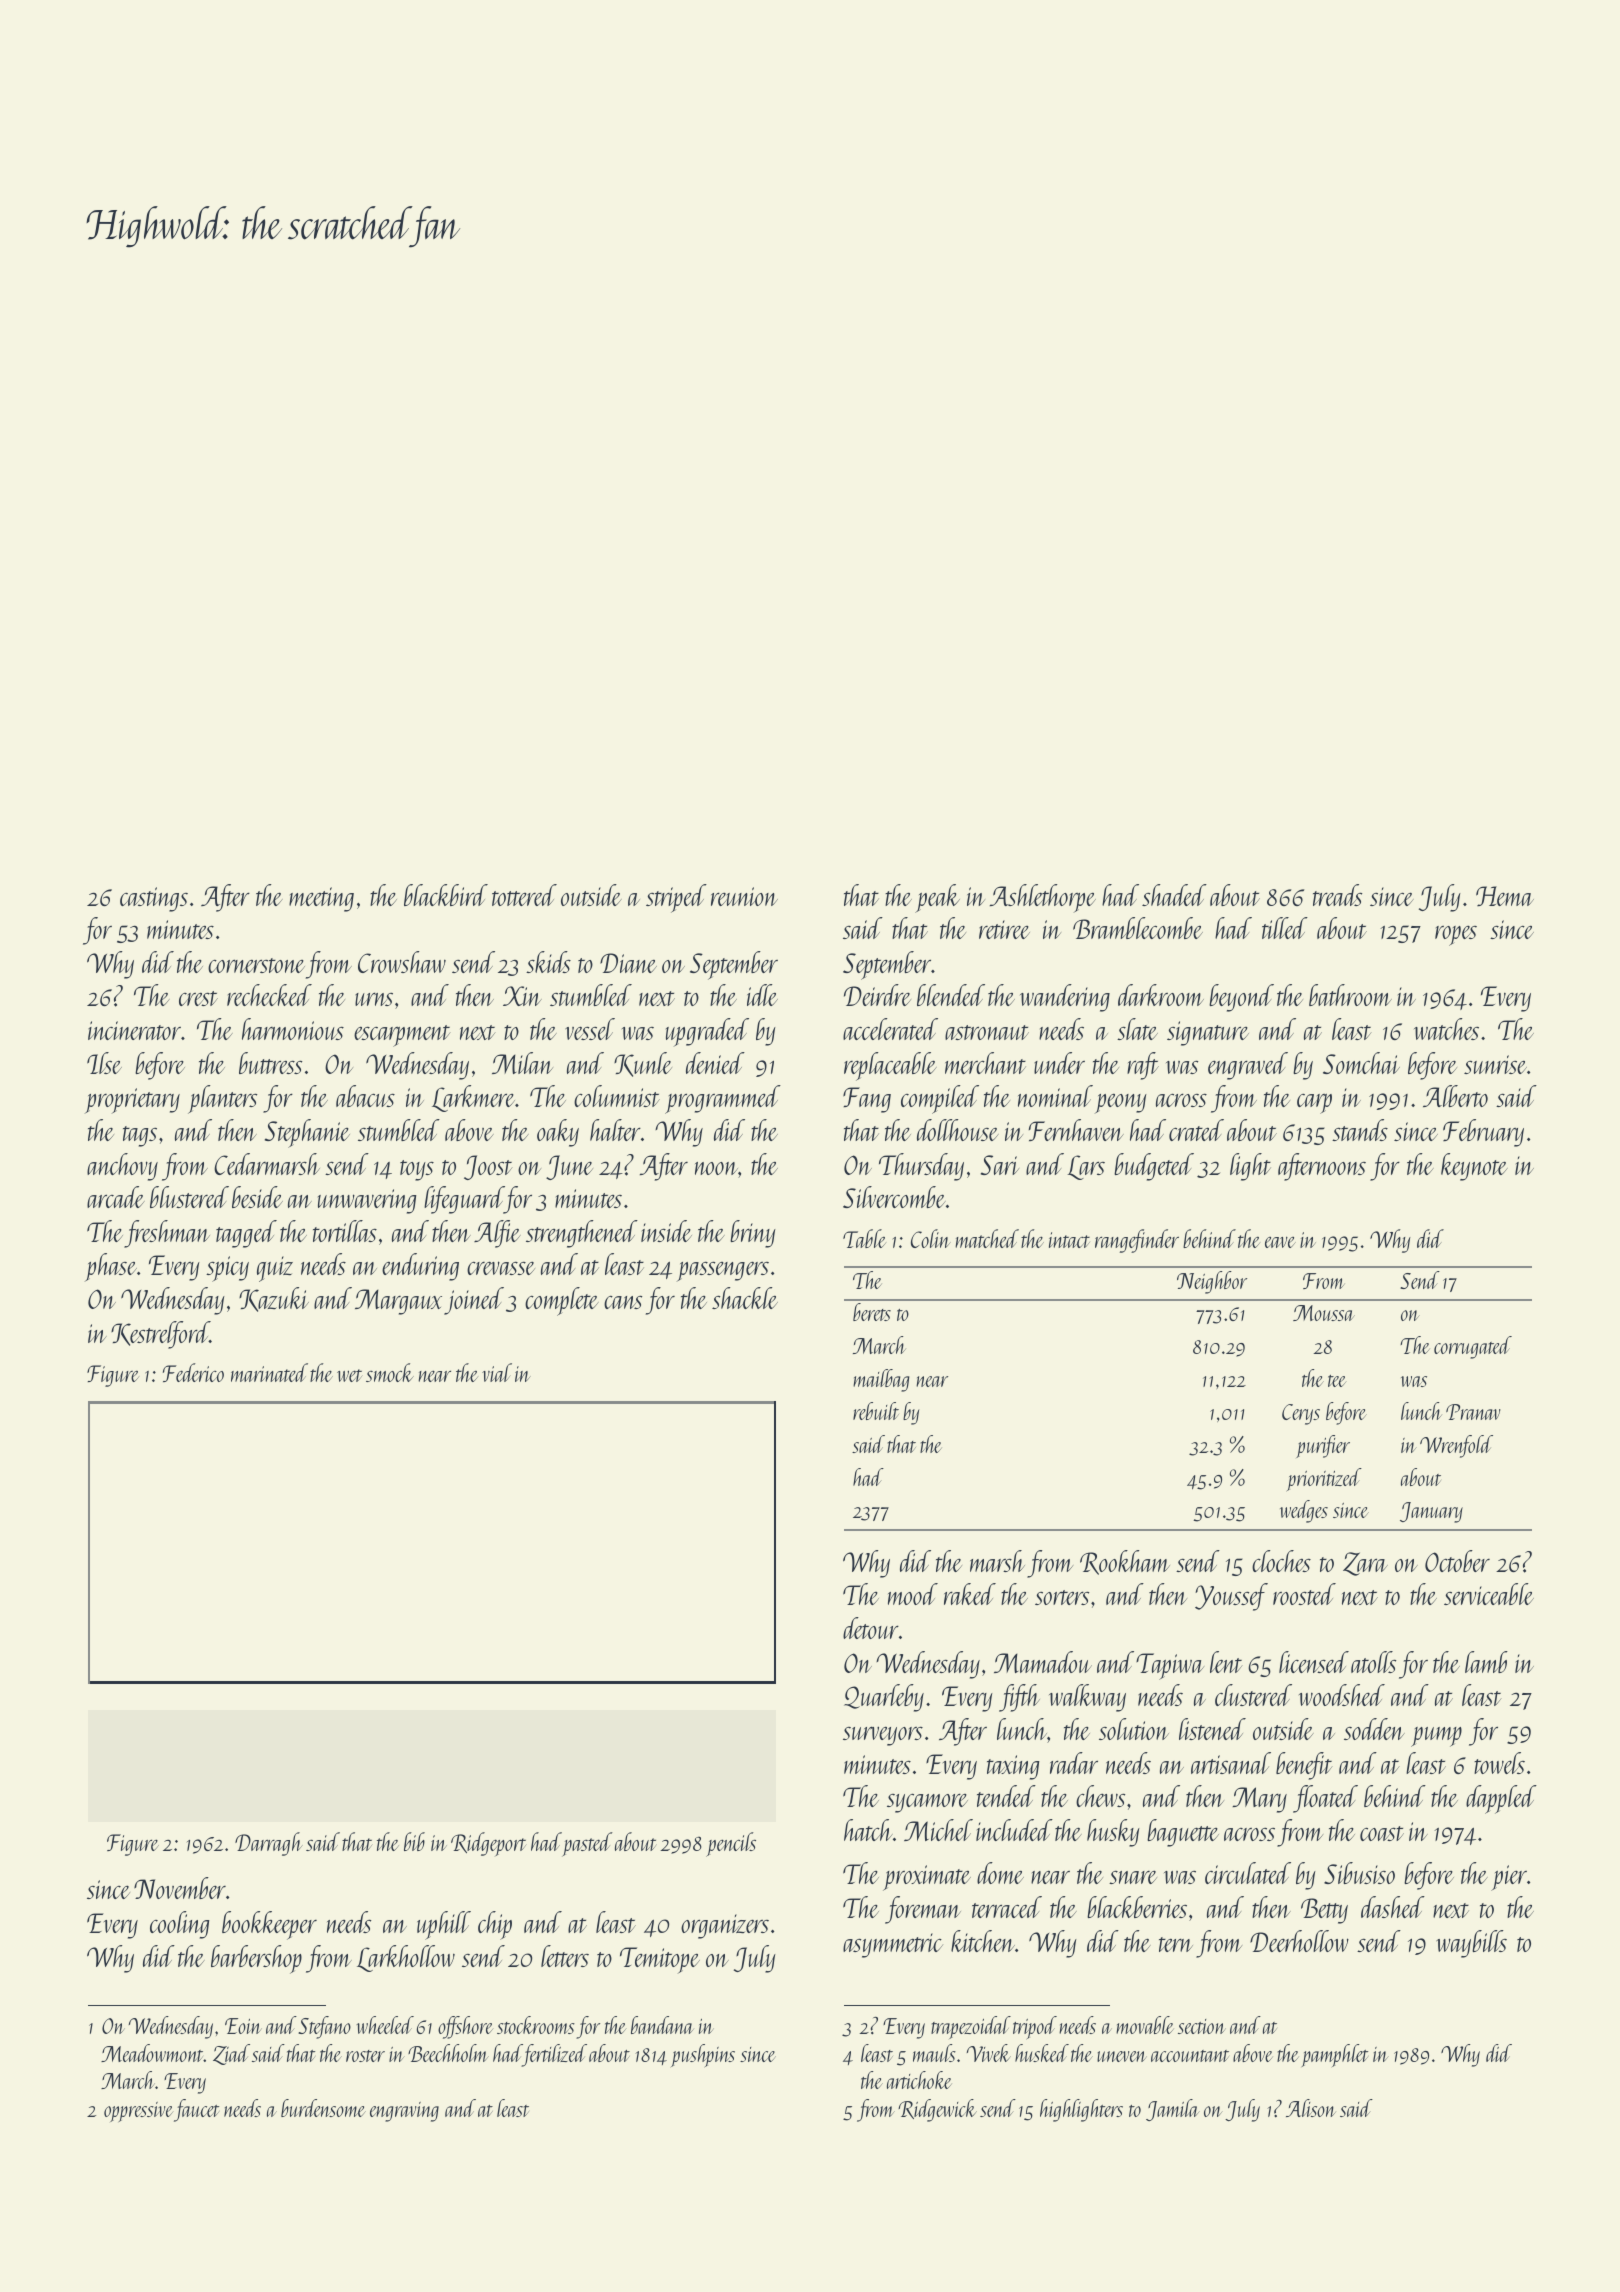 The image size is (1620, 2292). Describe the element at coordinates (1486, 1662) in the document. I see `lamb` at that location.
